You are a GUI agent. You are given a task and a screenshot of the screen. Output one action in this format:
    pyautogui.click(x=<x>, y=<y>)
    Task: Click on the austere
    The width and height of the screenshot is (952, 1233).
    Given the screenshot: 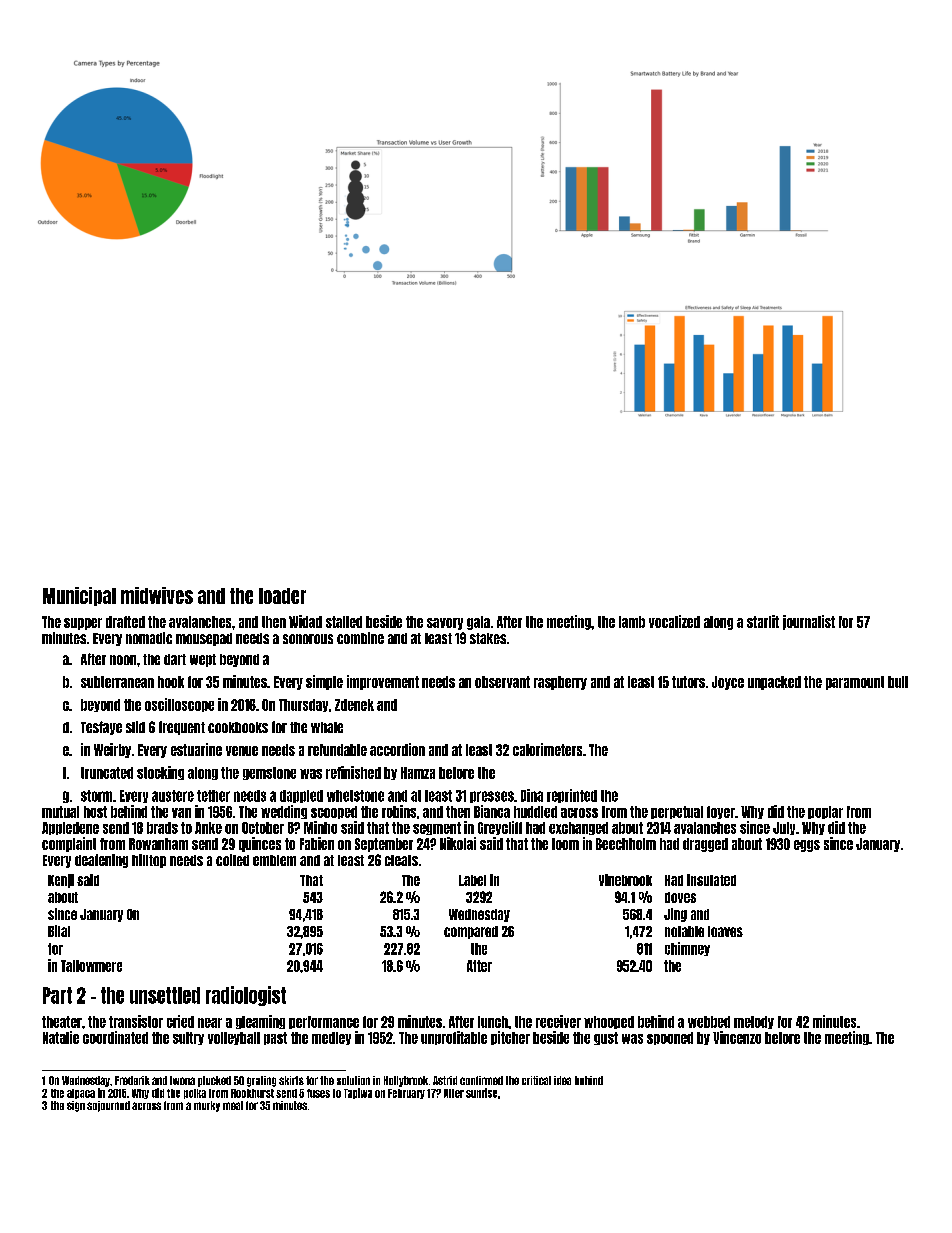 What is the action you would take?
    pyautogui.click(x=173, y=796)
